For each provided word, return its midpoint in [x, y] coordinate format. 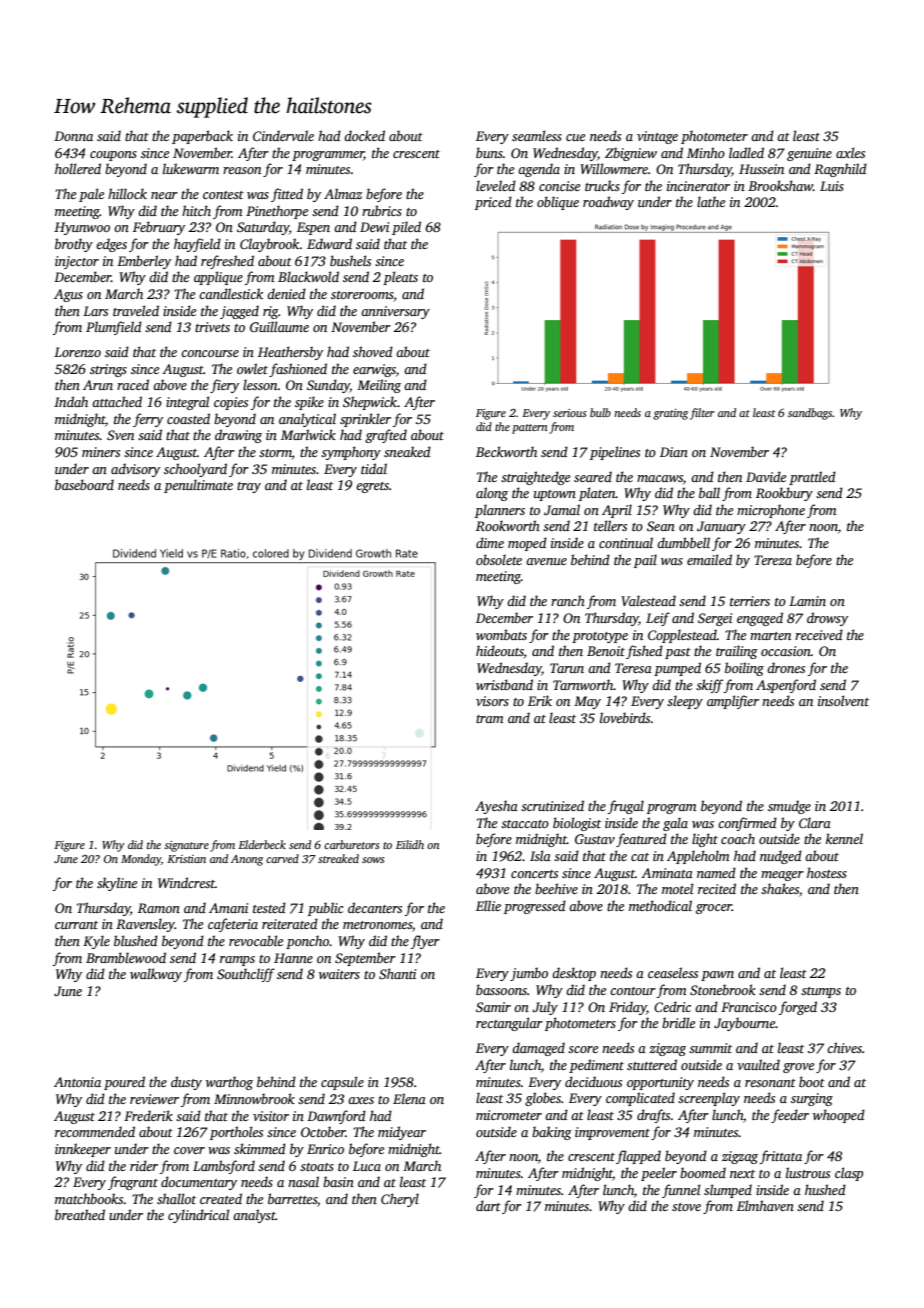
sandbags [810, 414]
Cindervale [283, 135]
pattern [530, 429]
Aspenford [786, 686]
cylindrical [198, 1216]
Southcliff [246, 975]
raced [133, 384]
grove [798, 1068]
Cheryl [400, 1200]
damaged [538, 1049]
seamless [537, 135]
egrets [372, 487]
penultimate [198, 486]
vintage [657, 137]
